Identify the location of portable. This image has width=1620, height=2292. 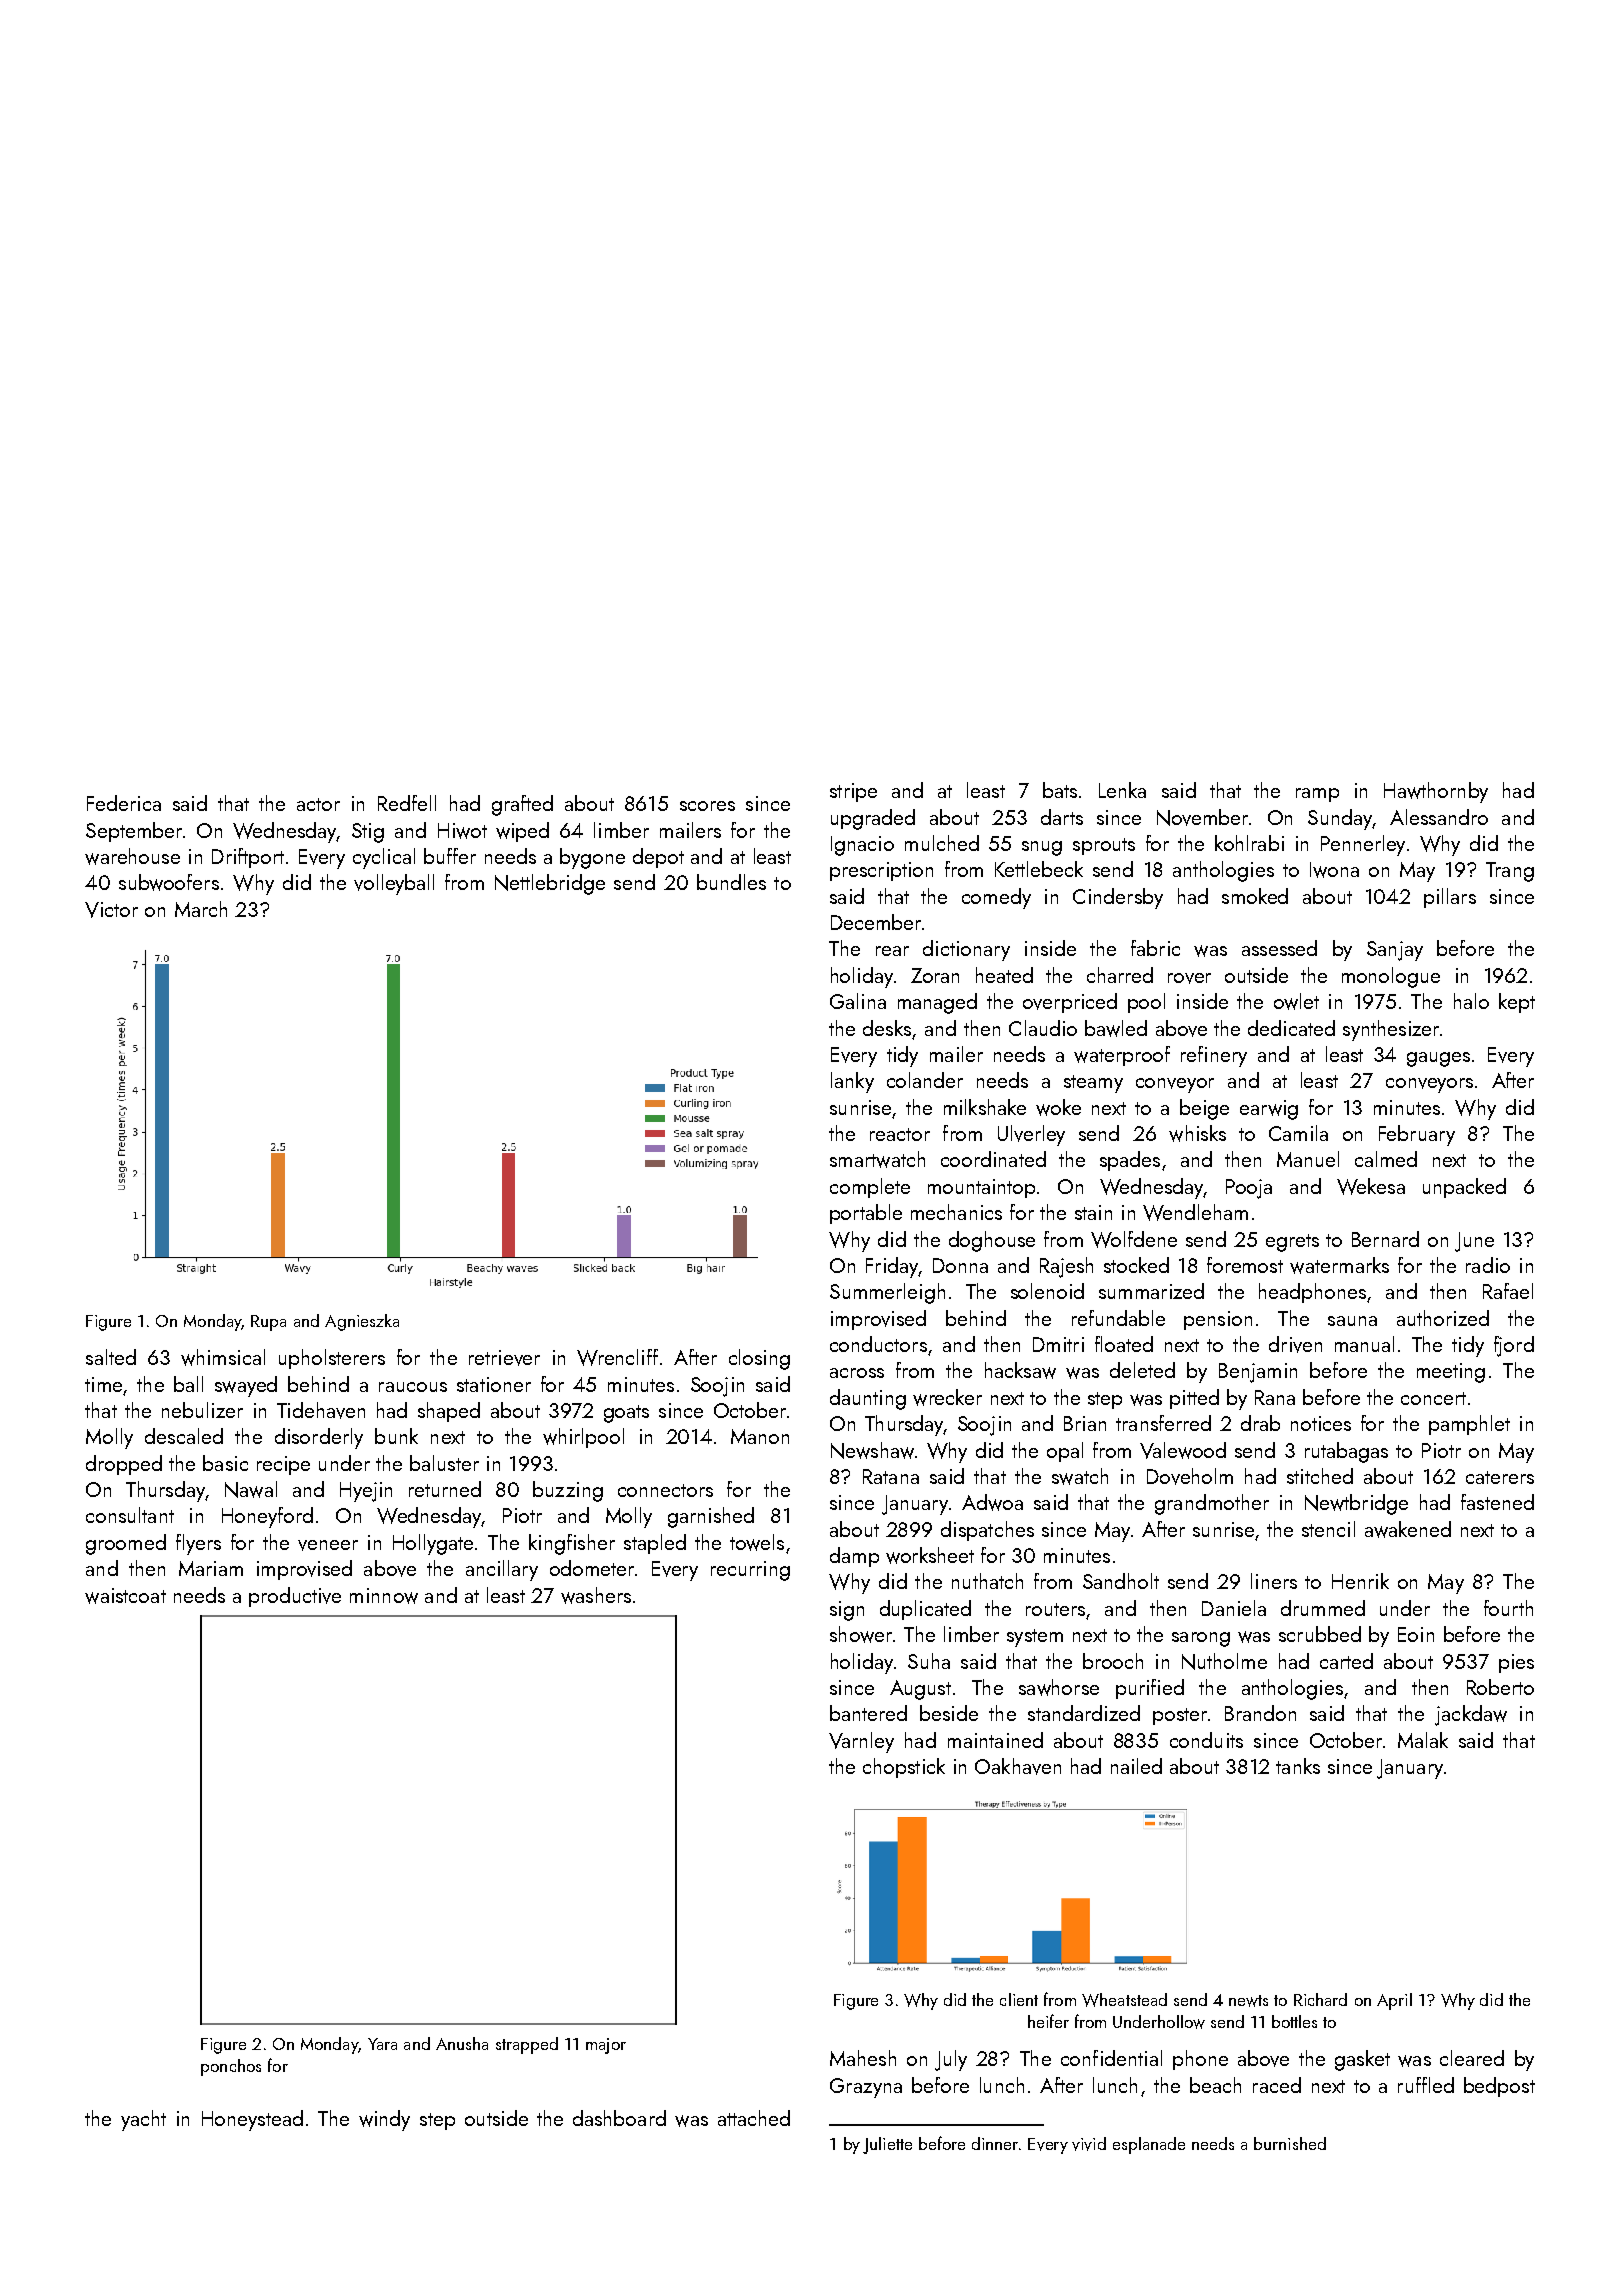
(866, 1214).
